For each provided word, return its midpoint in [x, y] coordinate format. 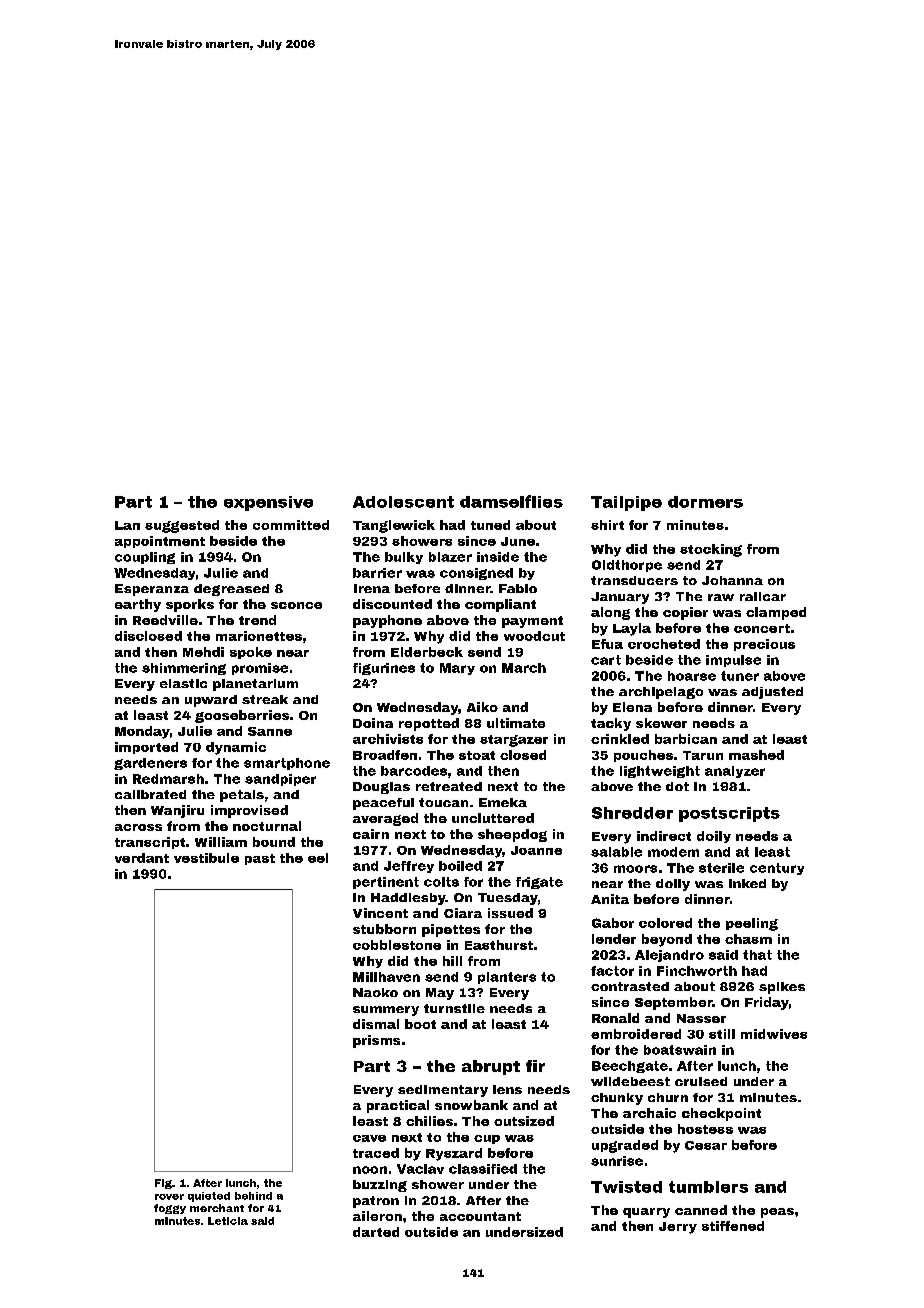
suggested [182, 526]
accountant [480, 1216]
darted [376, 1232]
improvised [249, 811]
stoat [477, 755]
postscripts [729, 814]
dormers [705, 502]
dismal [376, 1024]
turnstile [454, 1008]
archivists [388, 739]
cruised [701, 1081]
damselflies [511, 501]
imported [146, 748]
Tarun [703, 755]
